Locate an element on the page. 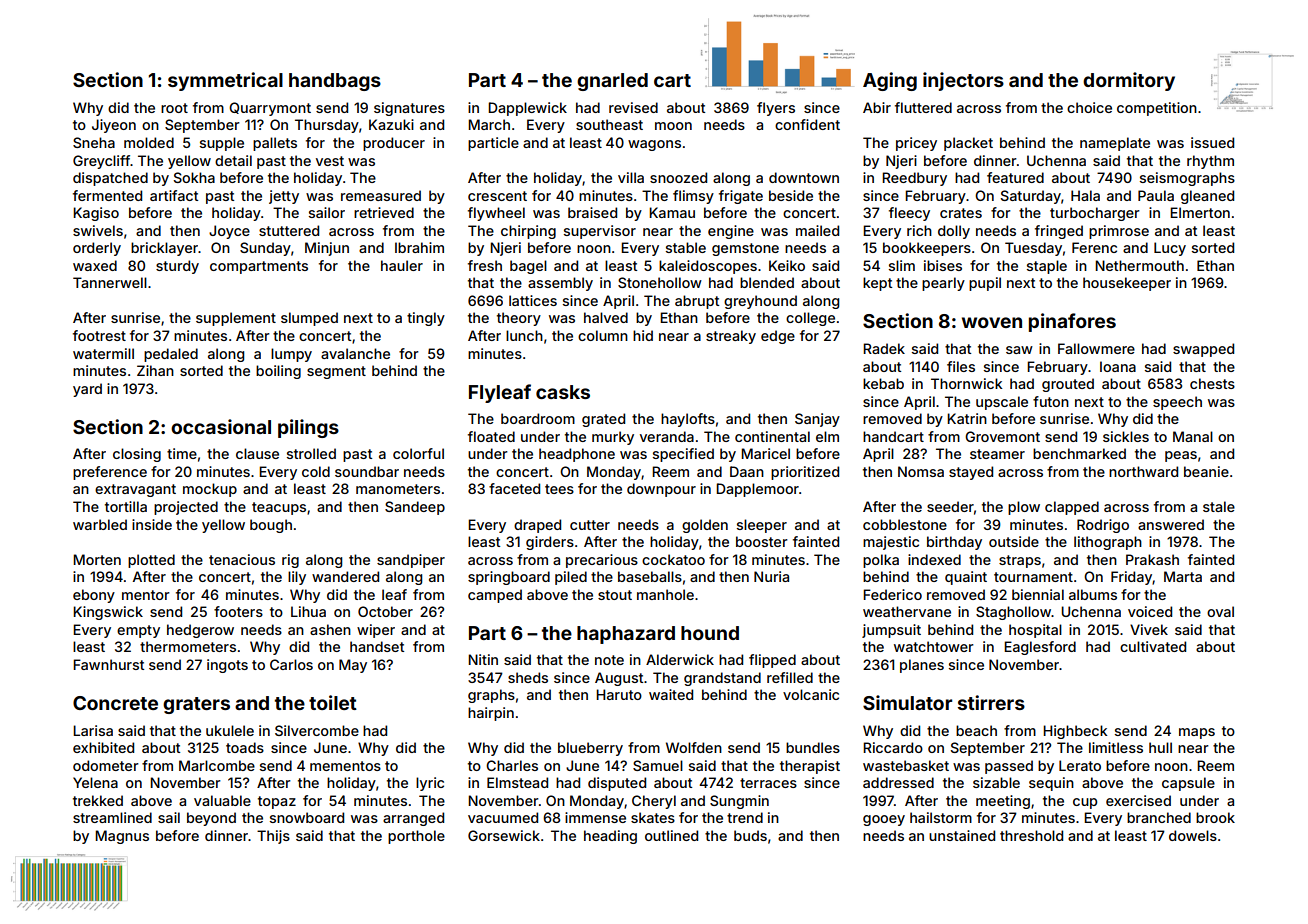 This page has height=924, width=1308. tenacious is located at coordinates (242, 559).
